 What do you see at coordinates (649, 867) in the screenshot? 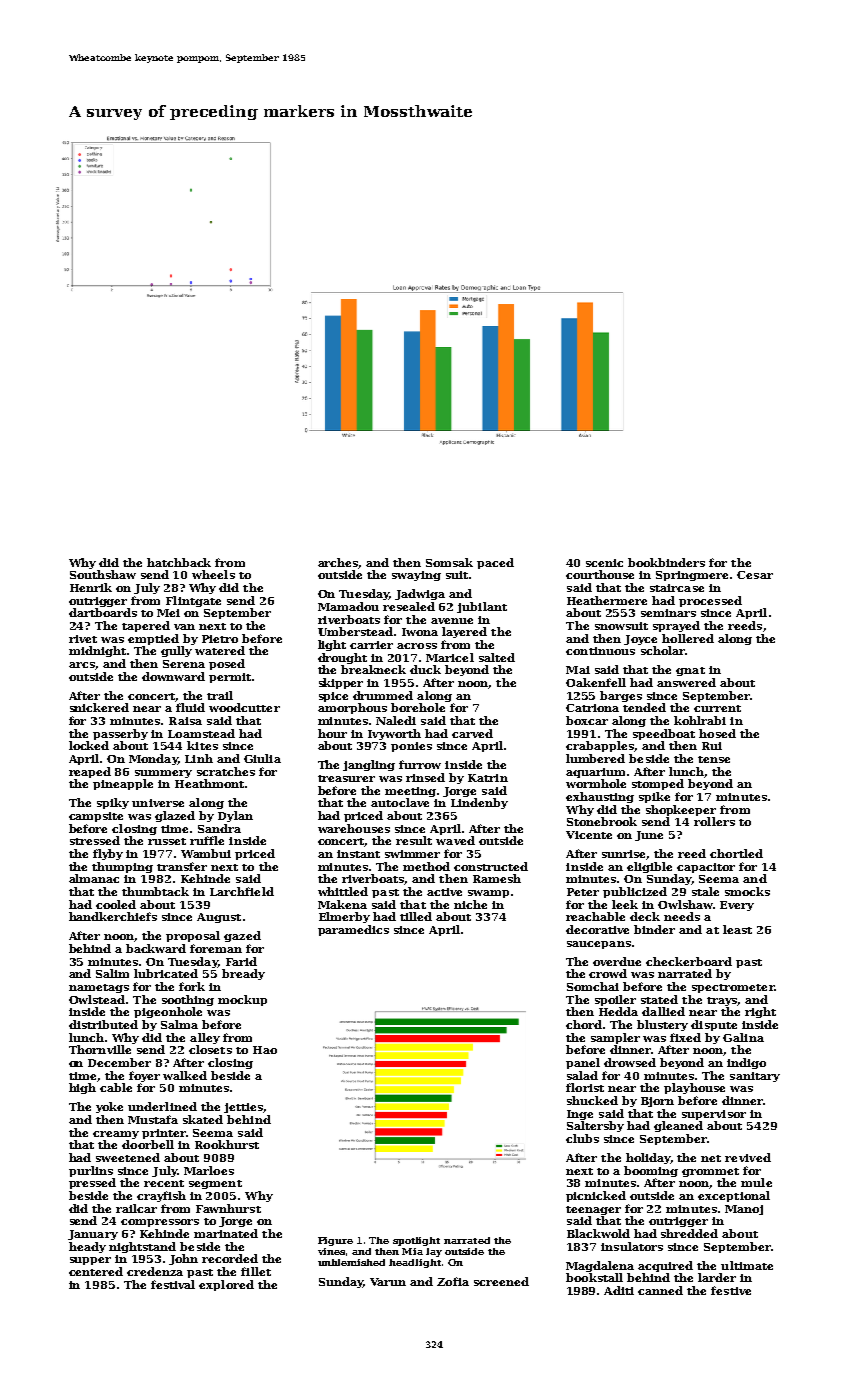
I see `eligible` at bounding box center [649, 867].
